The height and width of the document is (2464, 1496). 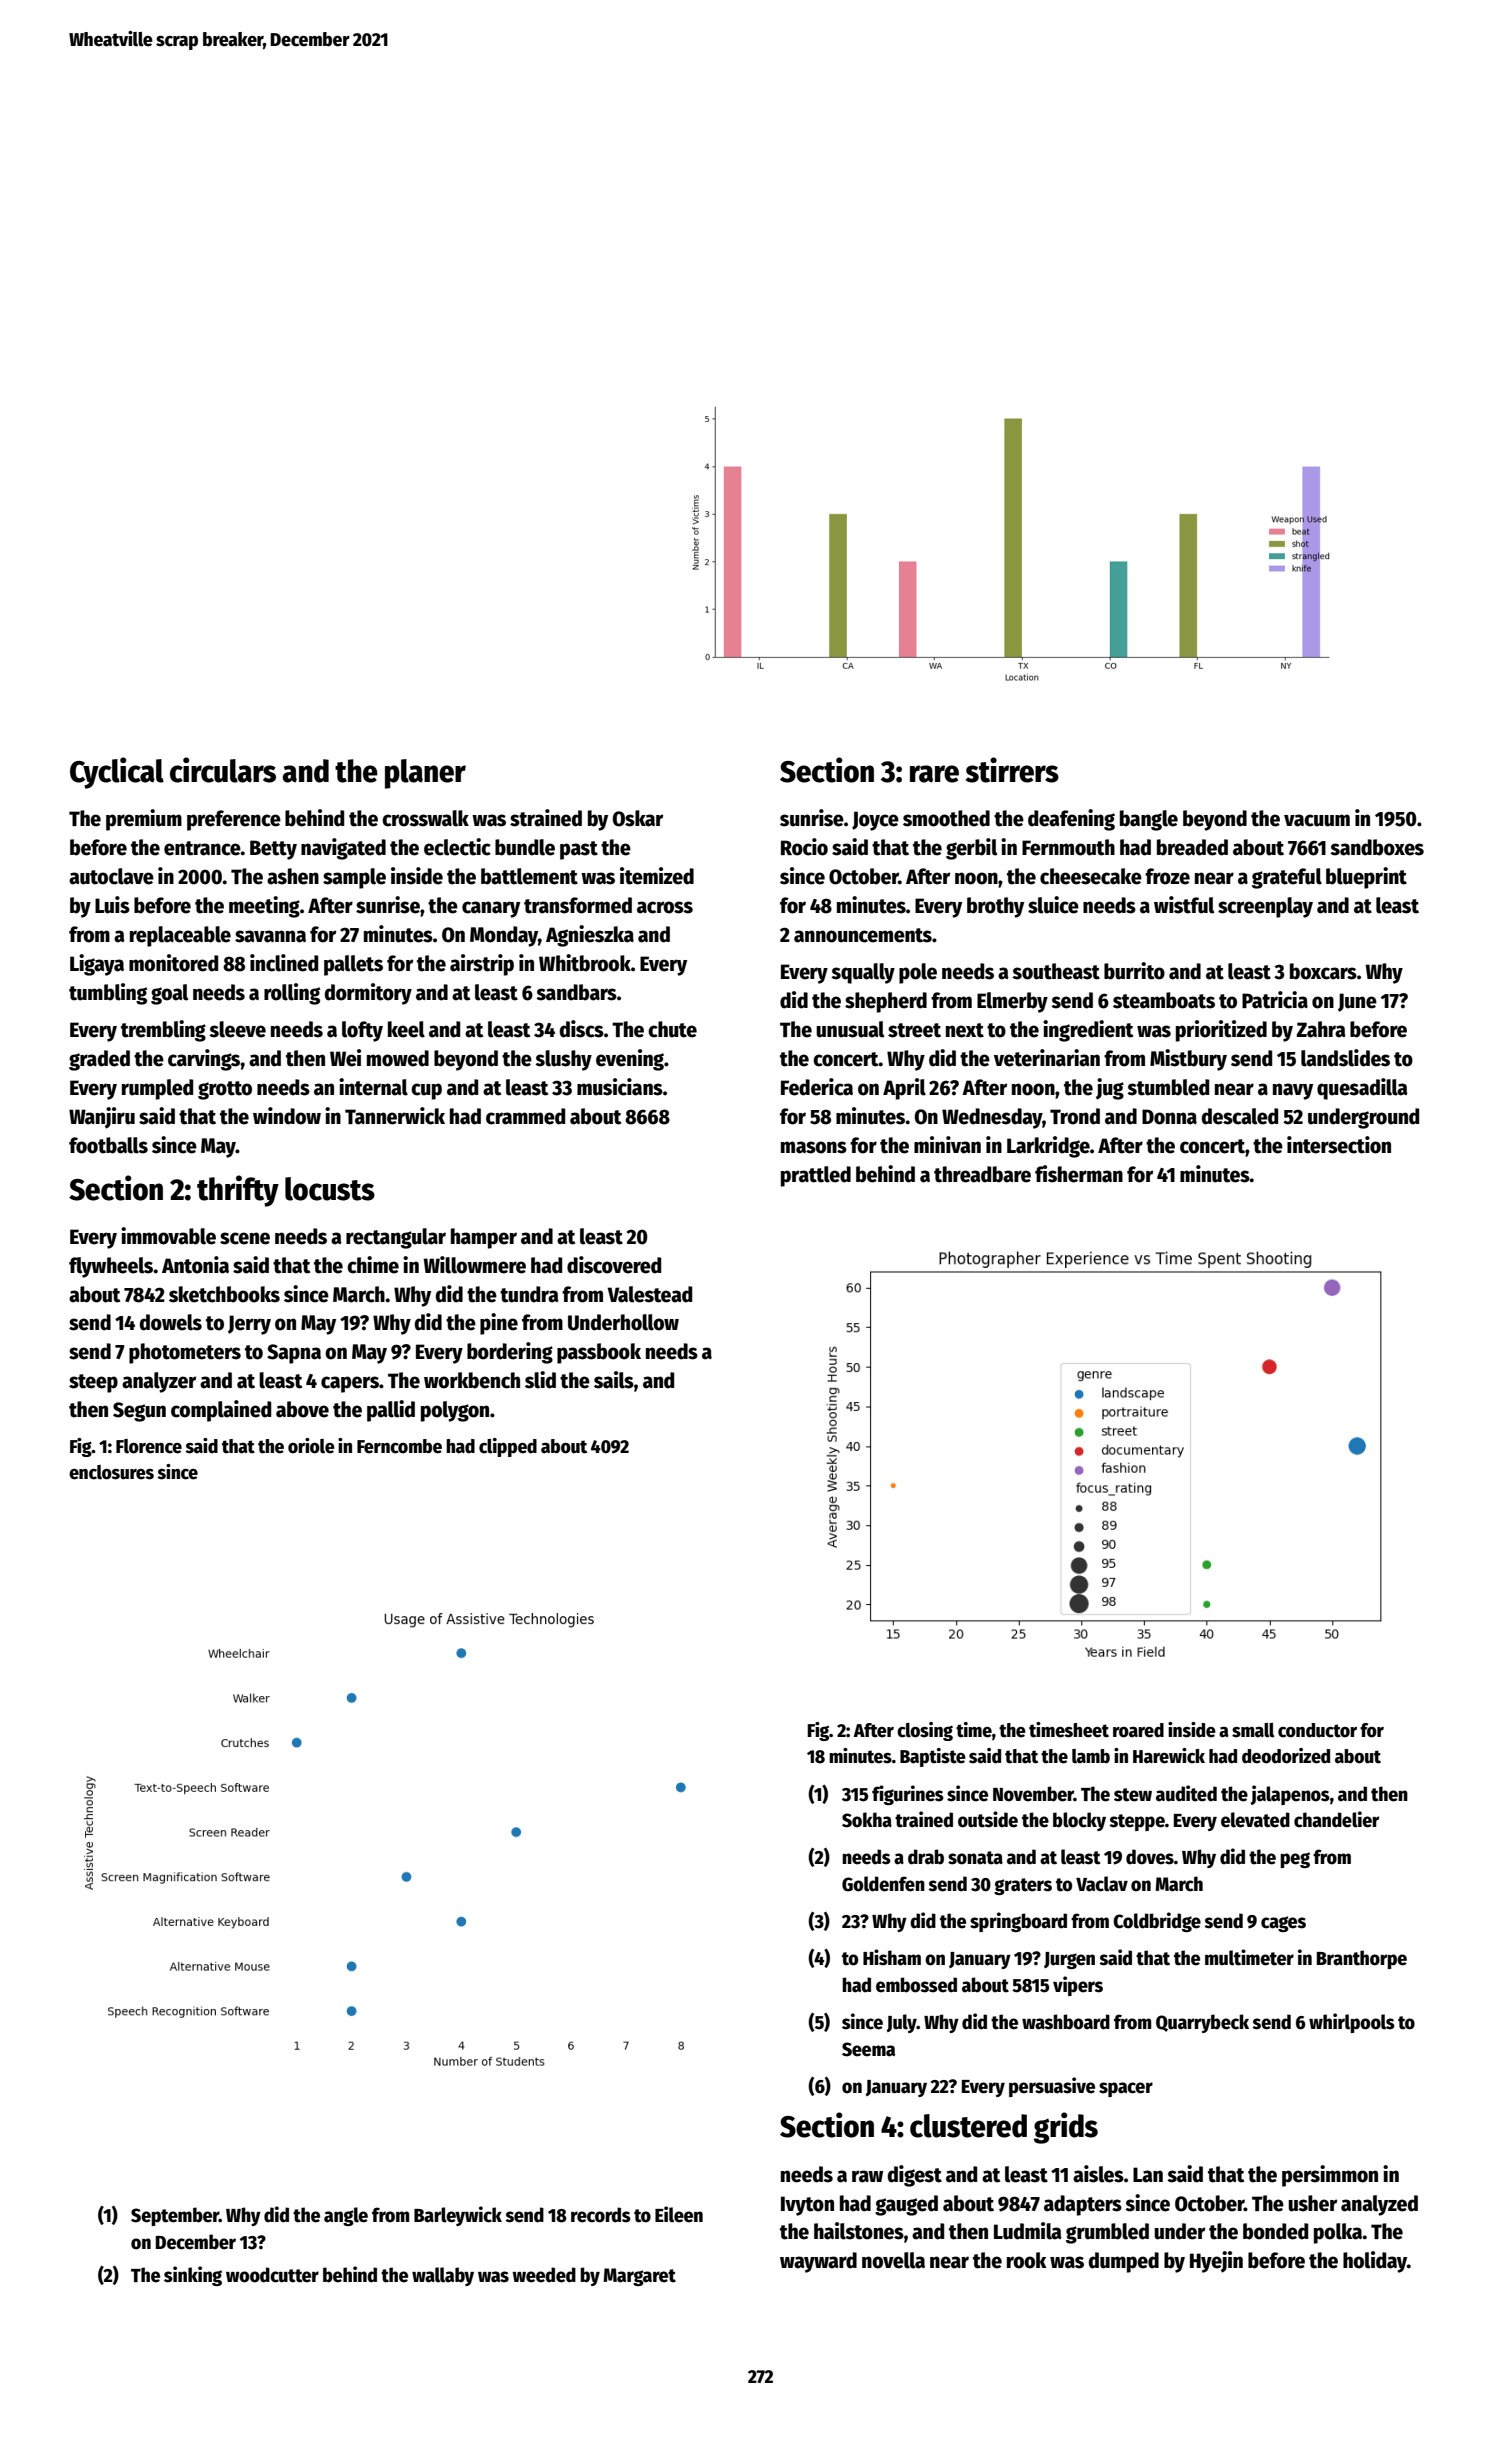 I want to click on Luis, so click(x=112, y=905).
